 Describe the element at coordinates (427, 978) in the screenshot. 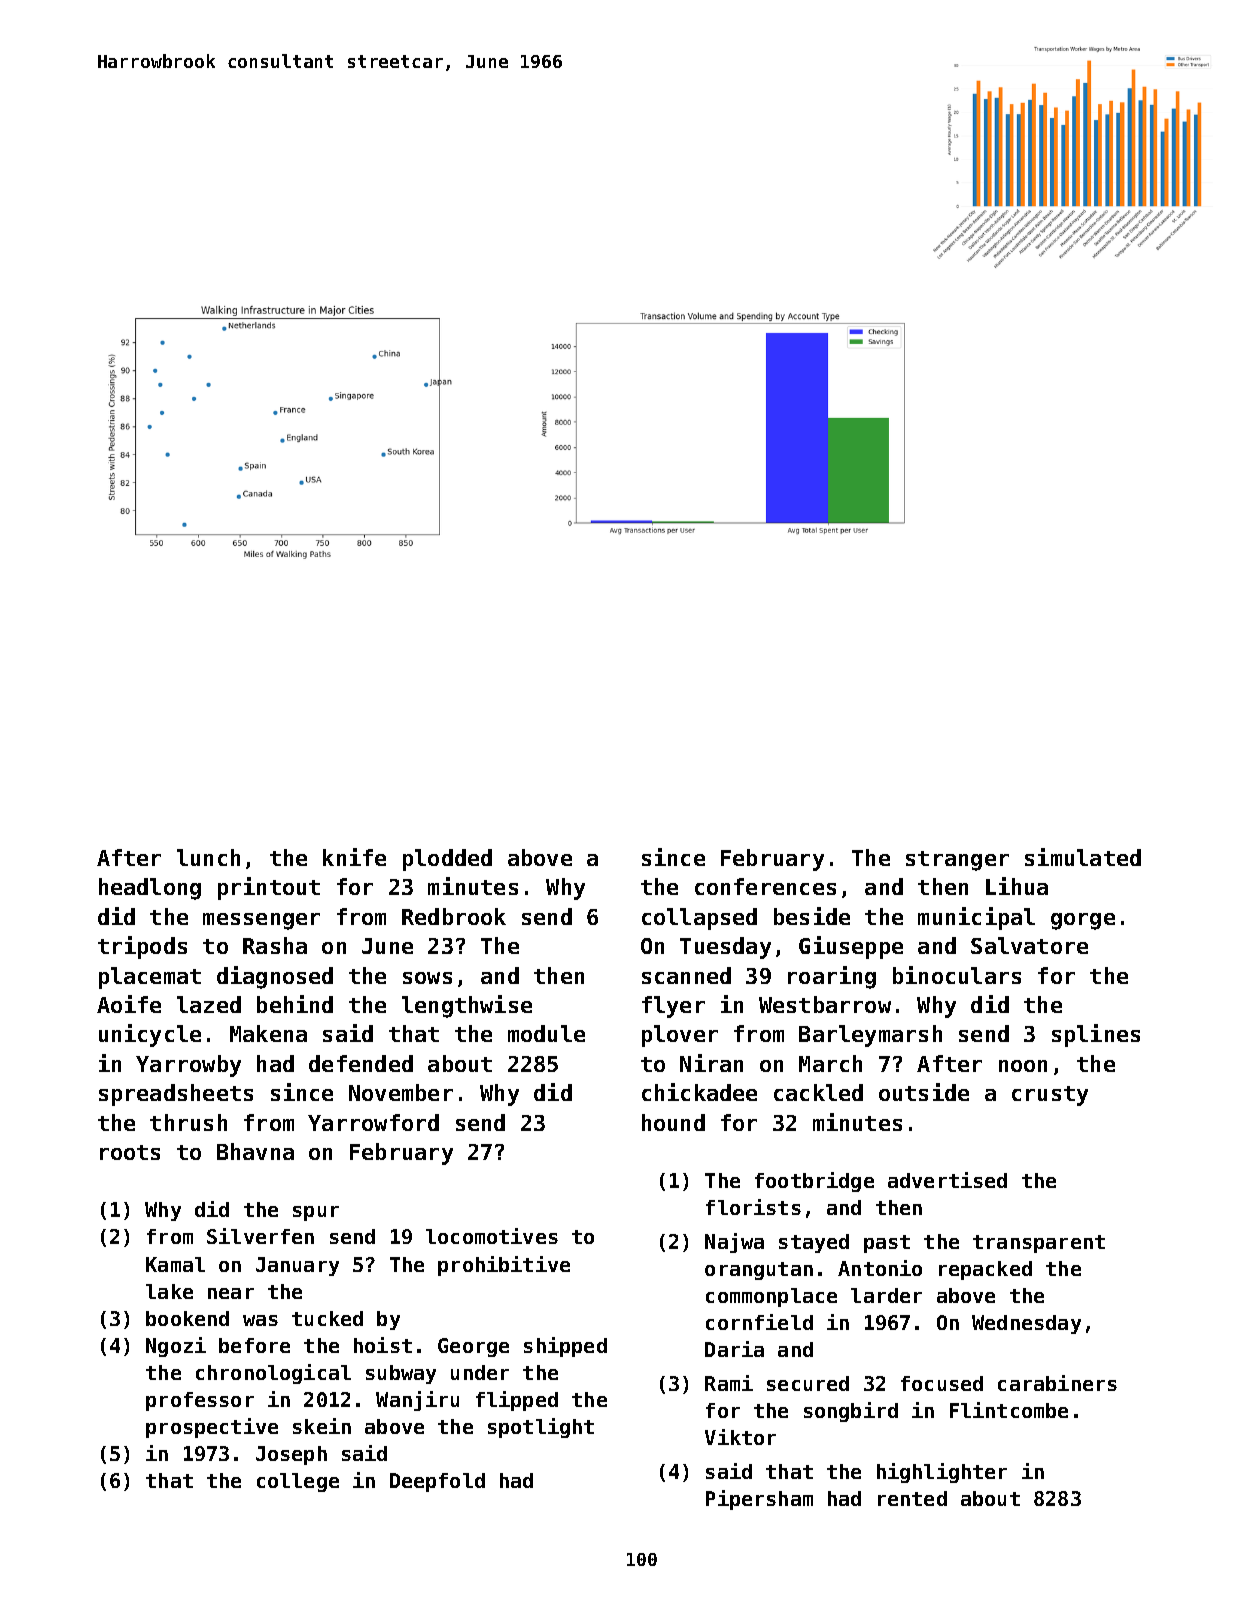

I see `sows` at that location.
